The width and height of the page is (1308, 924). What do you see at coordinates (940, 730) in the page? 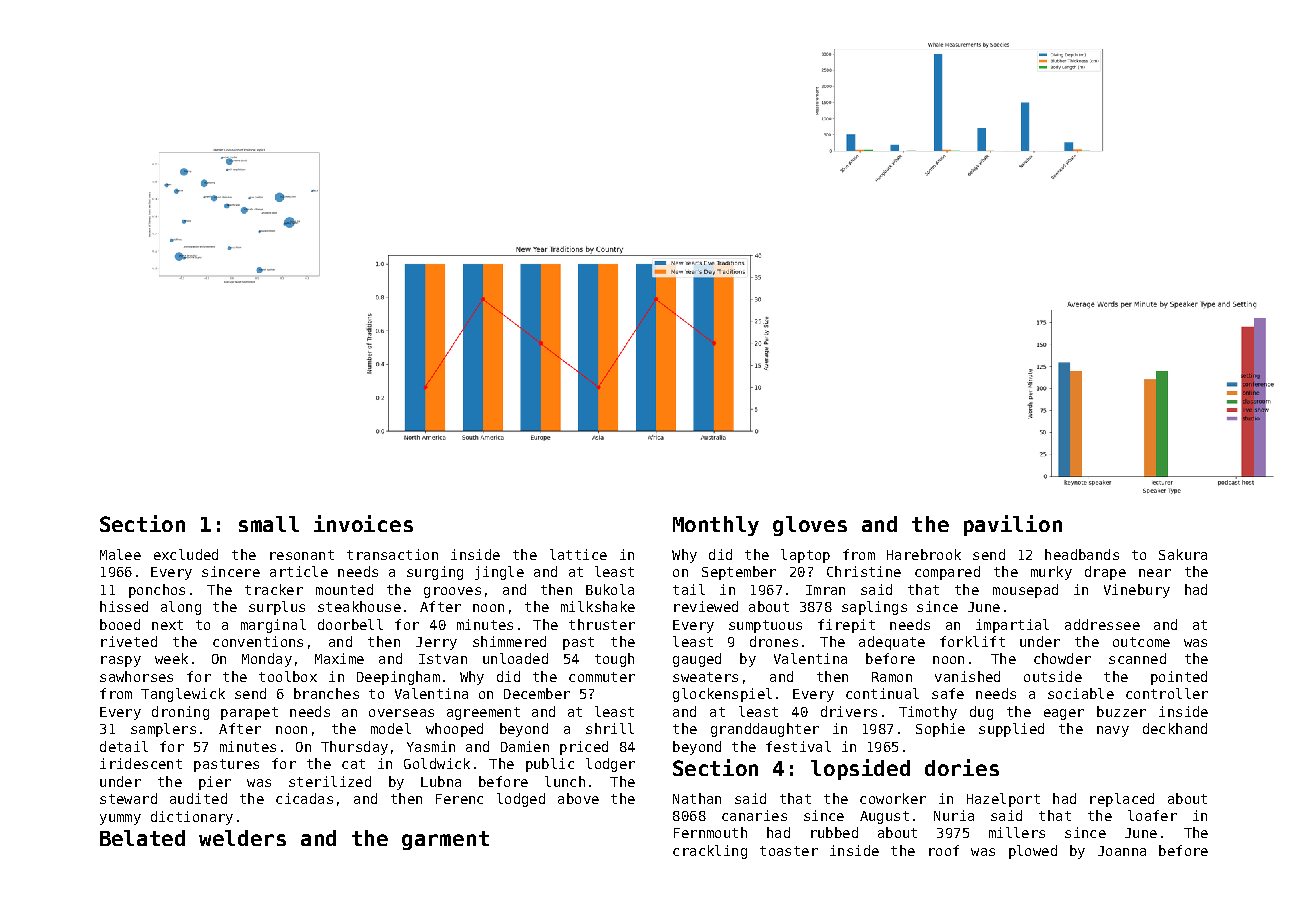
I see `Sophie` at bounding box center [940, 730].
